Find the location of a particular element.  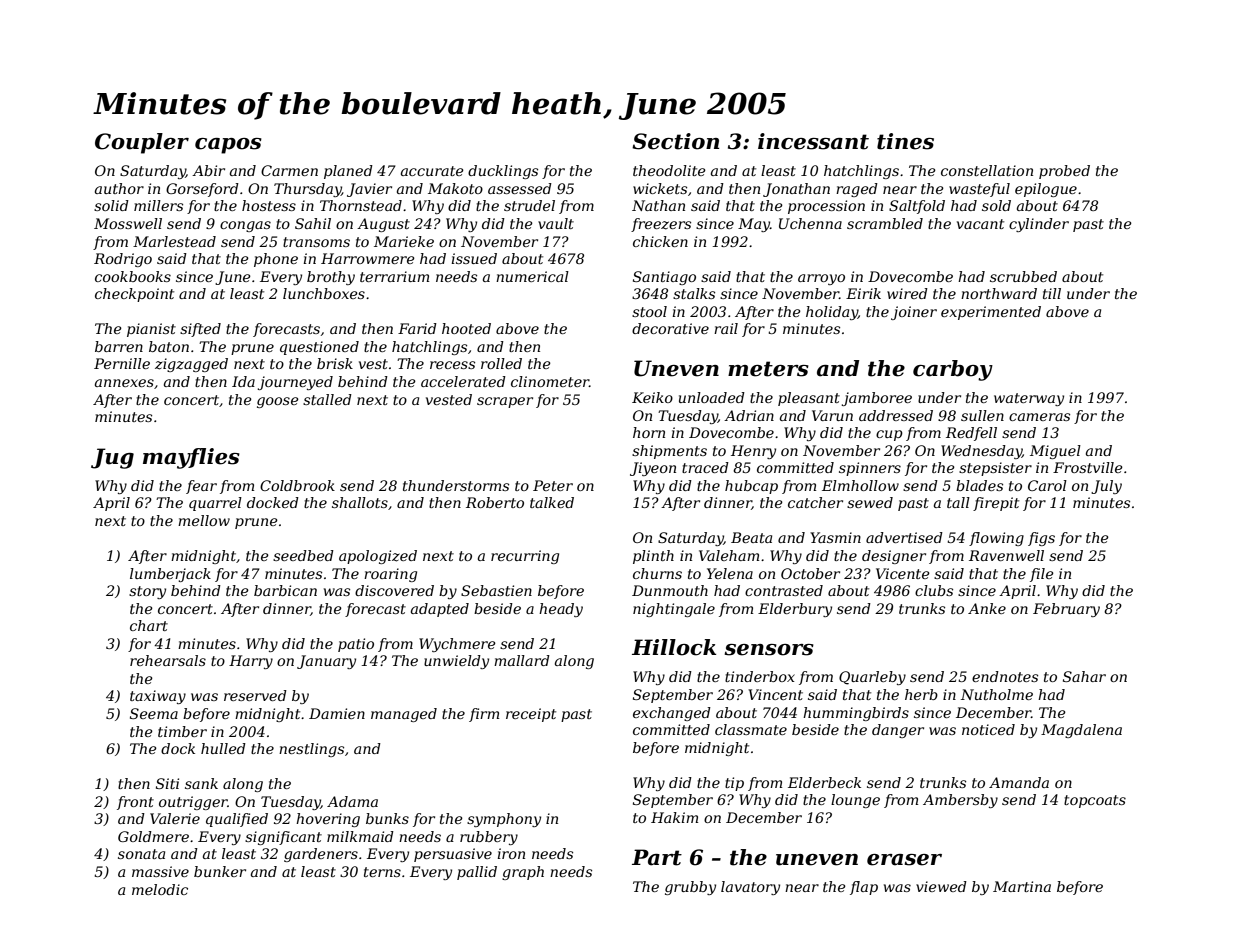

tines is located at coordinates (905, 141).
